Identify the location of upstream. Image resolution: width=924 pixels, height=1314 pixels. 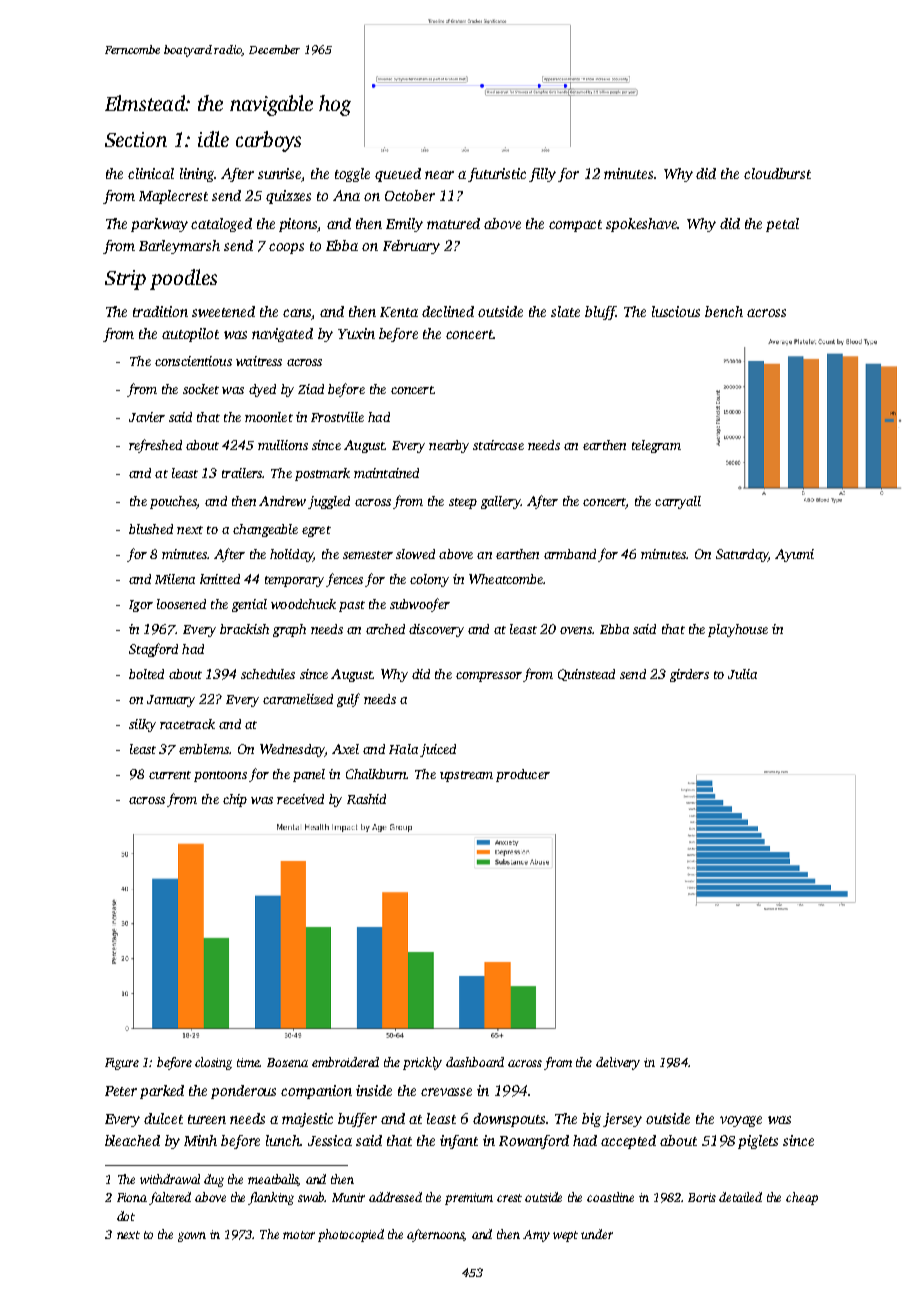
(466, 776).
